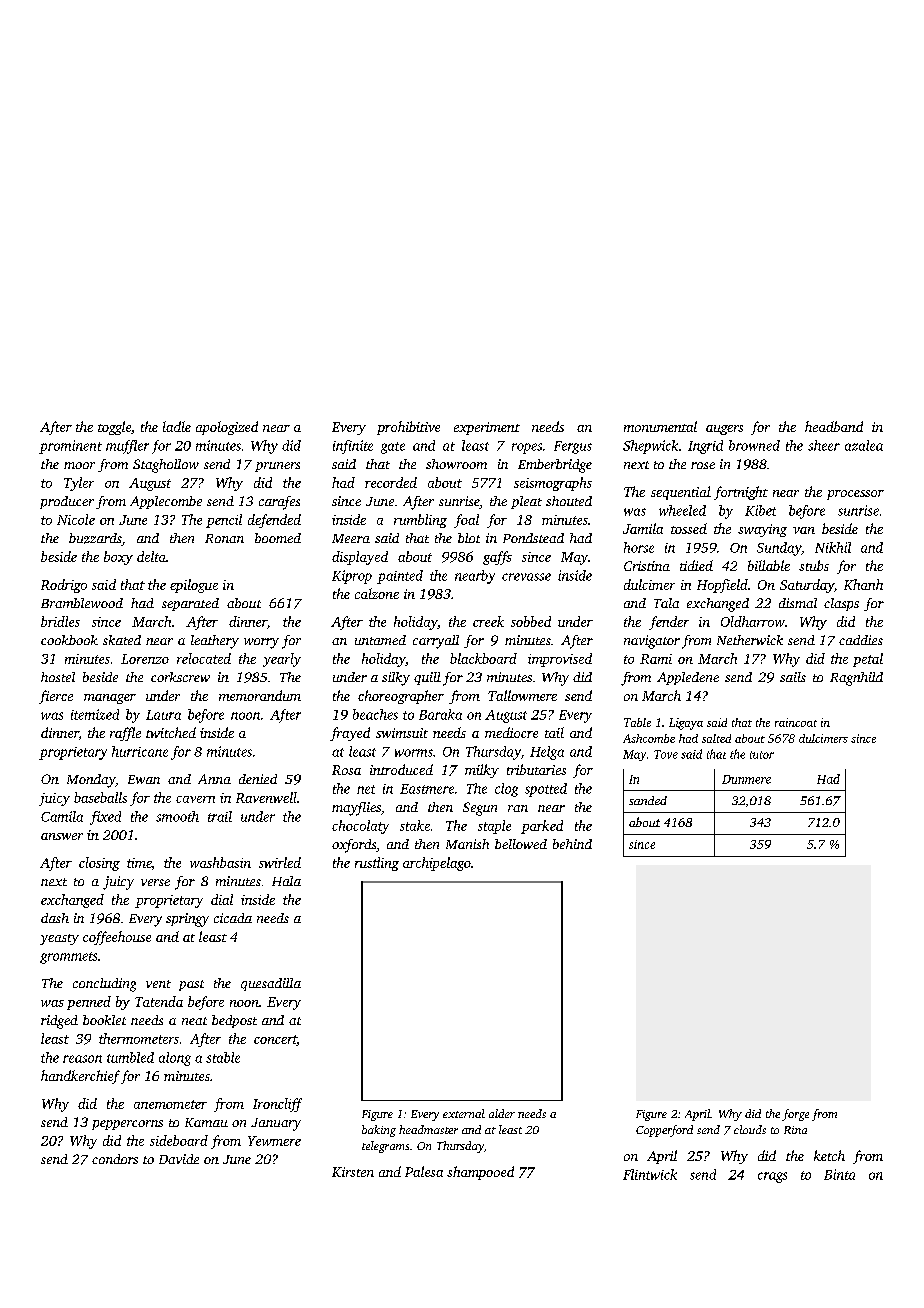 Image resolution: width=924 pixels, height=1308 pixels. What do you see at coordinates (408, 428) in the page?
I see `prohibitive` at bounding box center [408, 428].
